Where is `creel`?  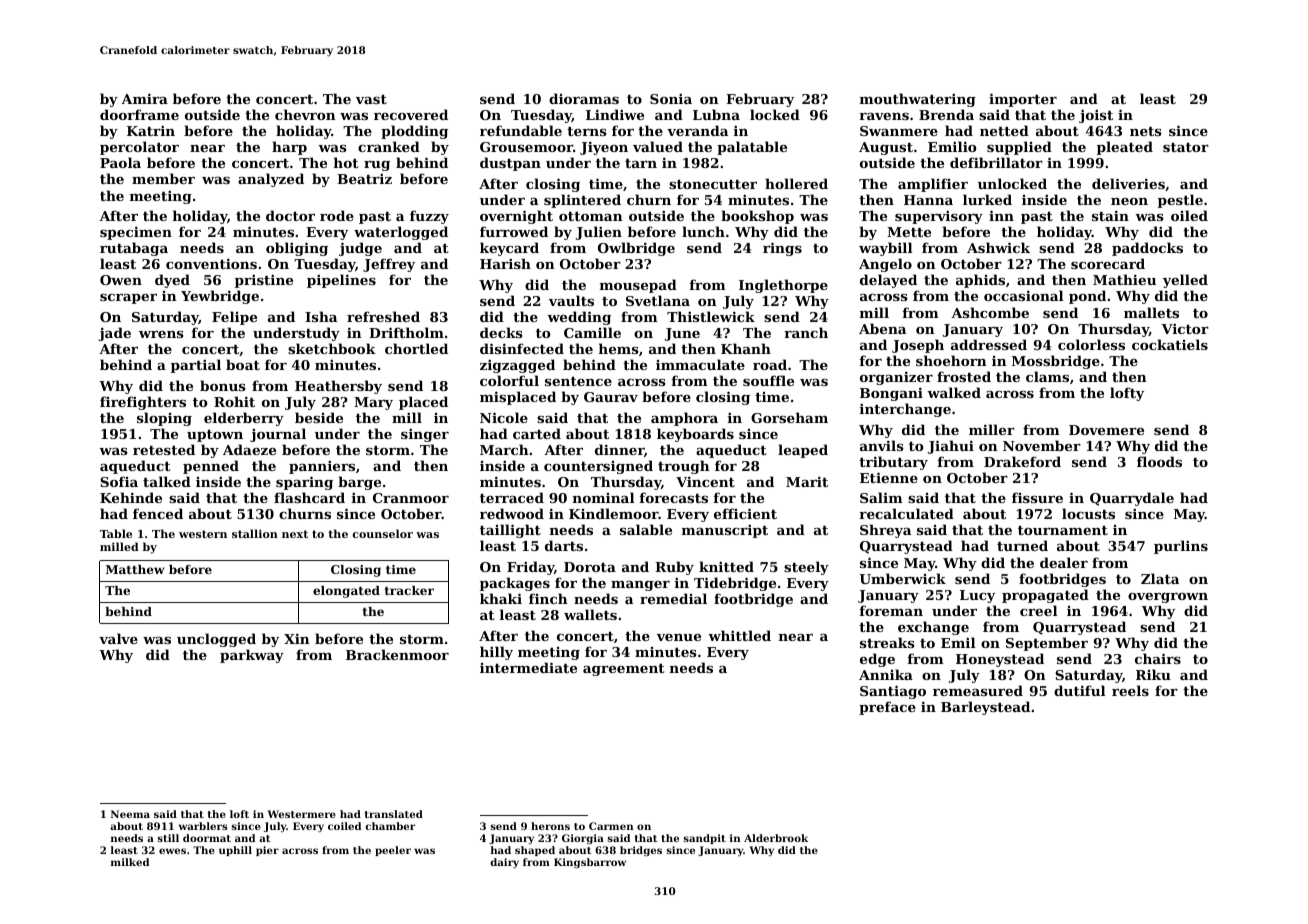
creel is located at coordinates (1039, 610).
